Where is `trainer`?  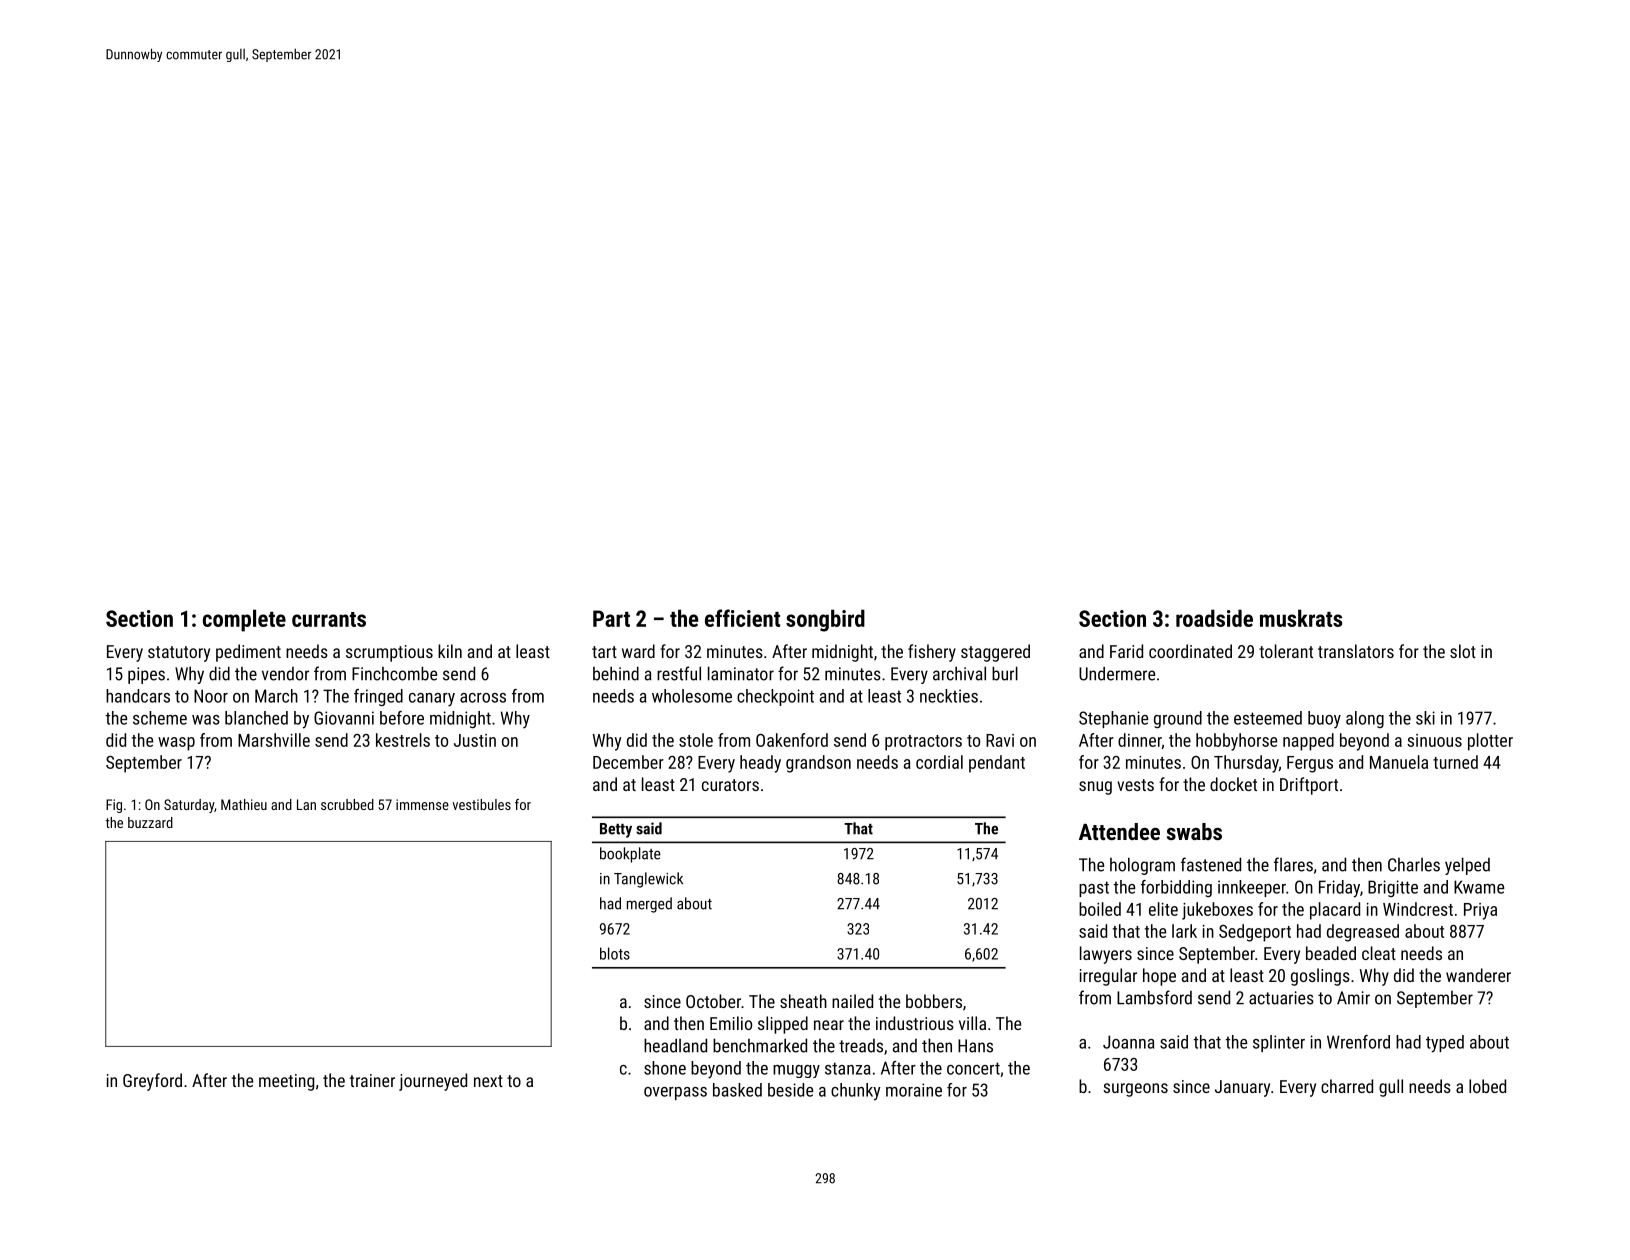 trainer is located at coordinates (372, 1080).
